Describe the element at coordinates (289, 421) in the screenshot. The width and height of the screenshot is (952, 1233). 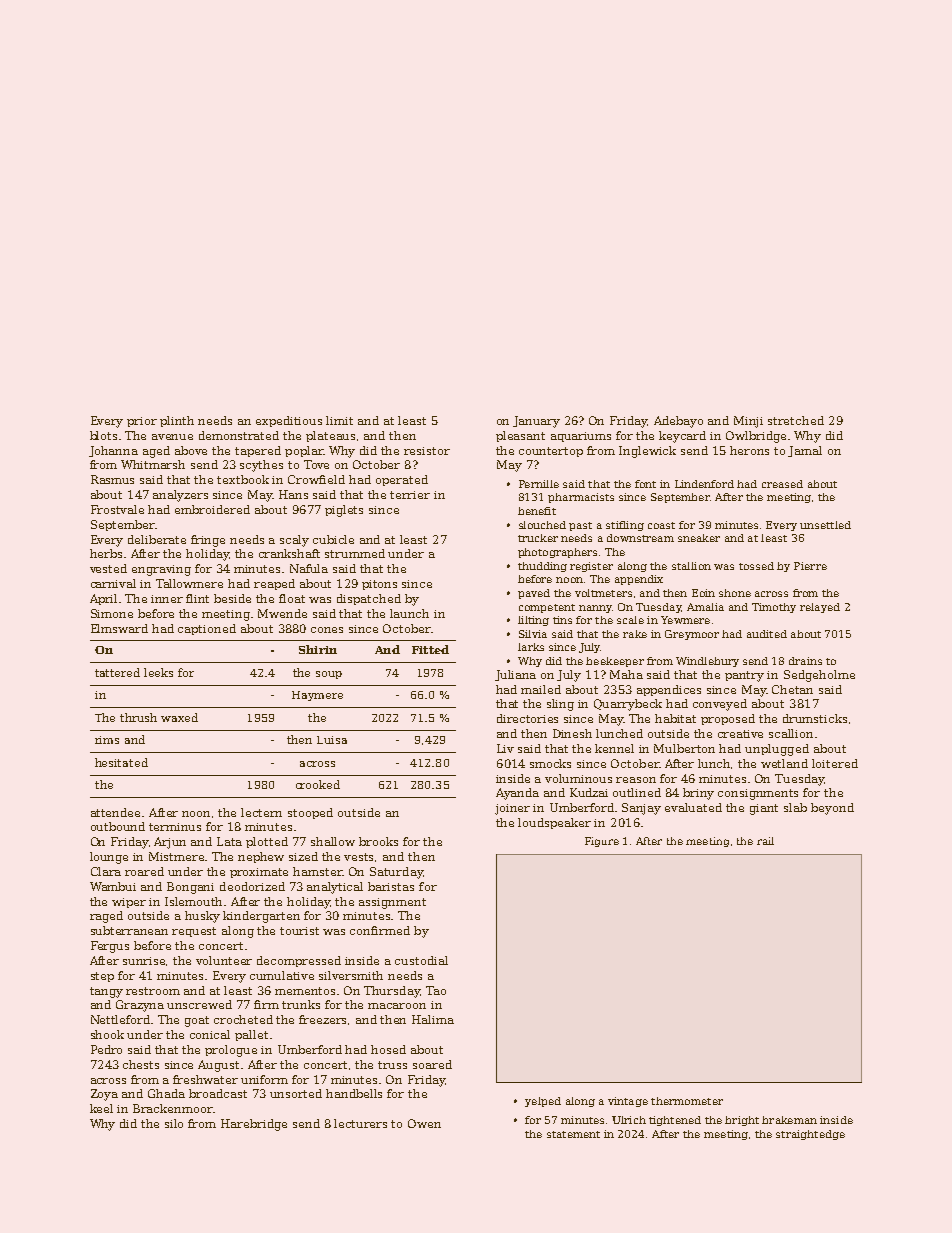
I see `expeditious` at that location.
